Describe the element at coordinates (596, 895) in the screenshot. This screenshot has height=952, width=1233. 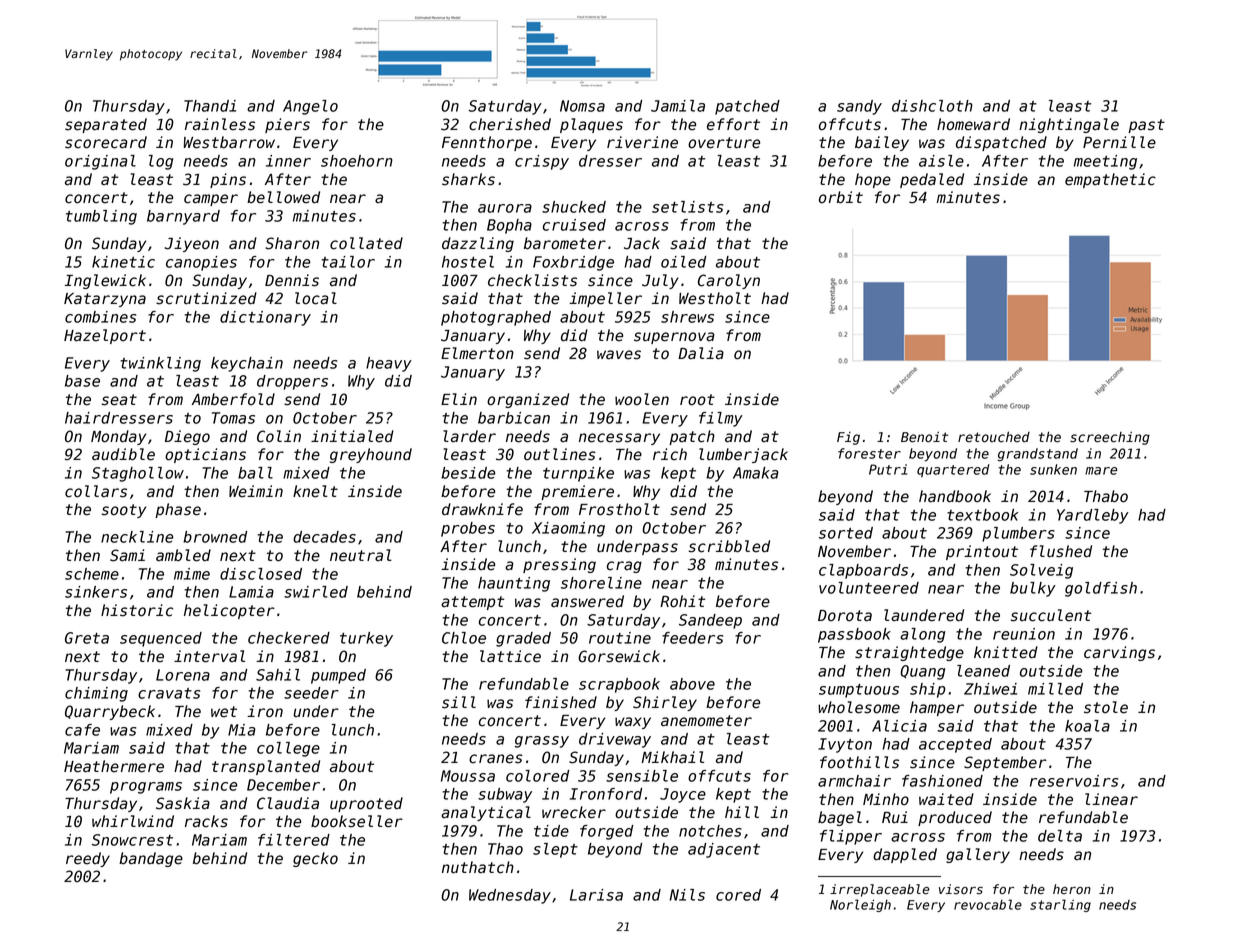
I see `Larisa` at that location.
